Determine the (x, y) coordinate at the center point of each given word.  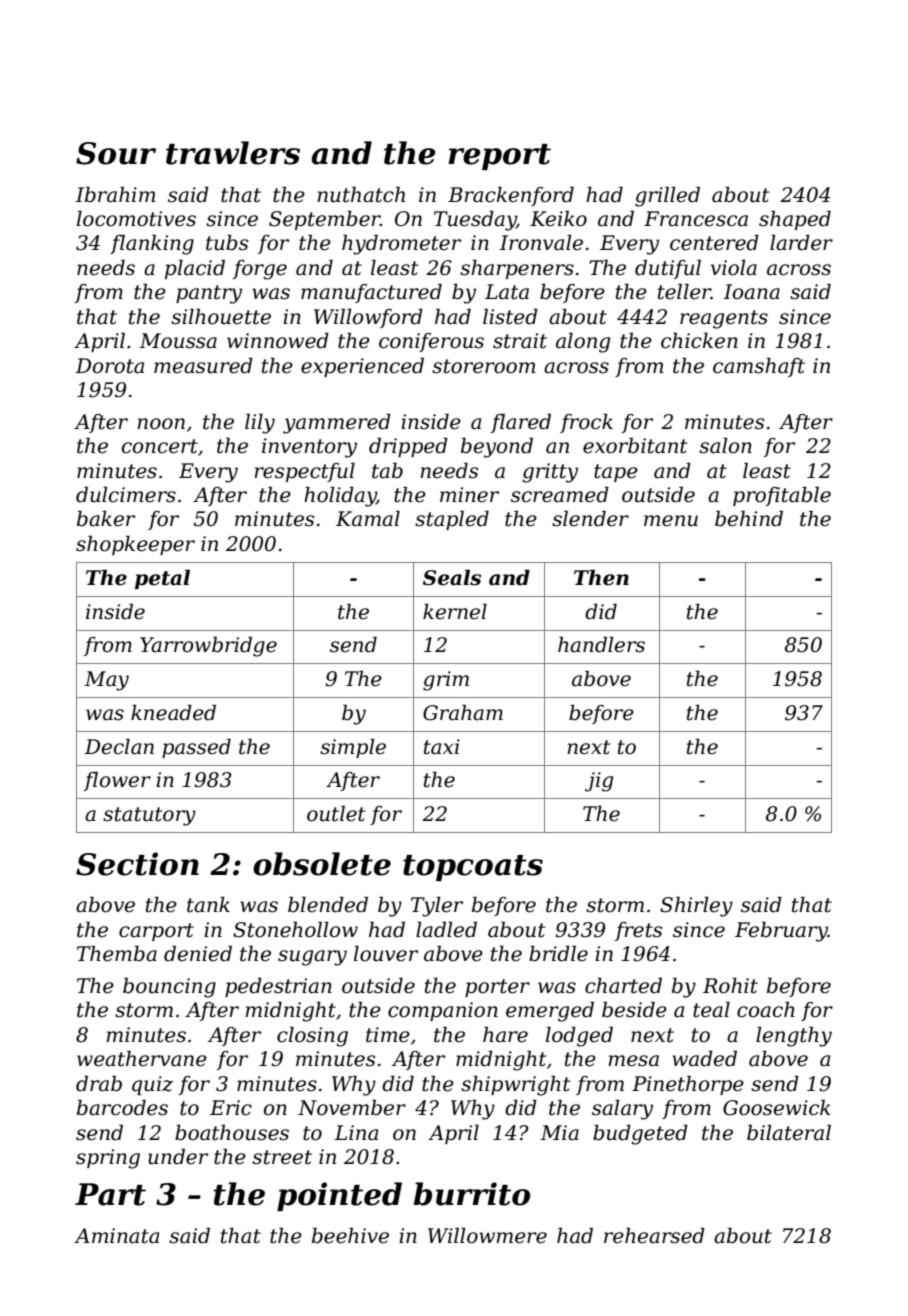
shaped (795, 220)
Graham (463, 713)
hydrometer (401, 245)
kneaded (173, 713)
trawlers (233, 153)
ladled (446, 930)
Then (601, 578)
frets (638, 931)
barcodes (122, 1108)
